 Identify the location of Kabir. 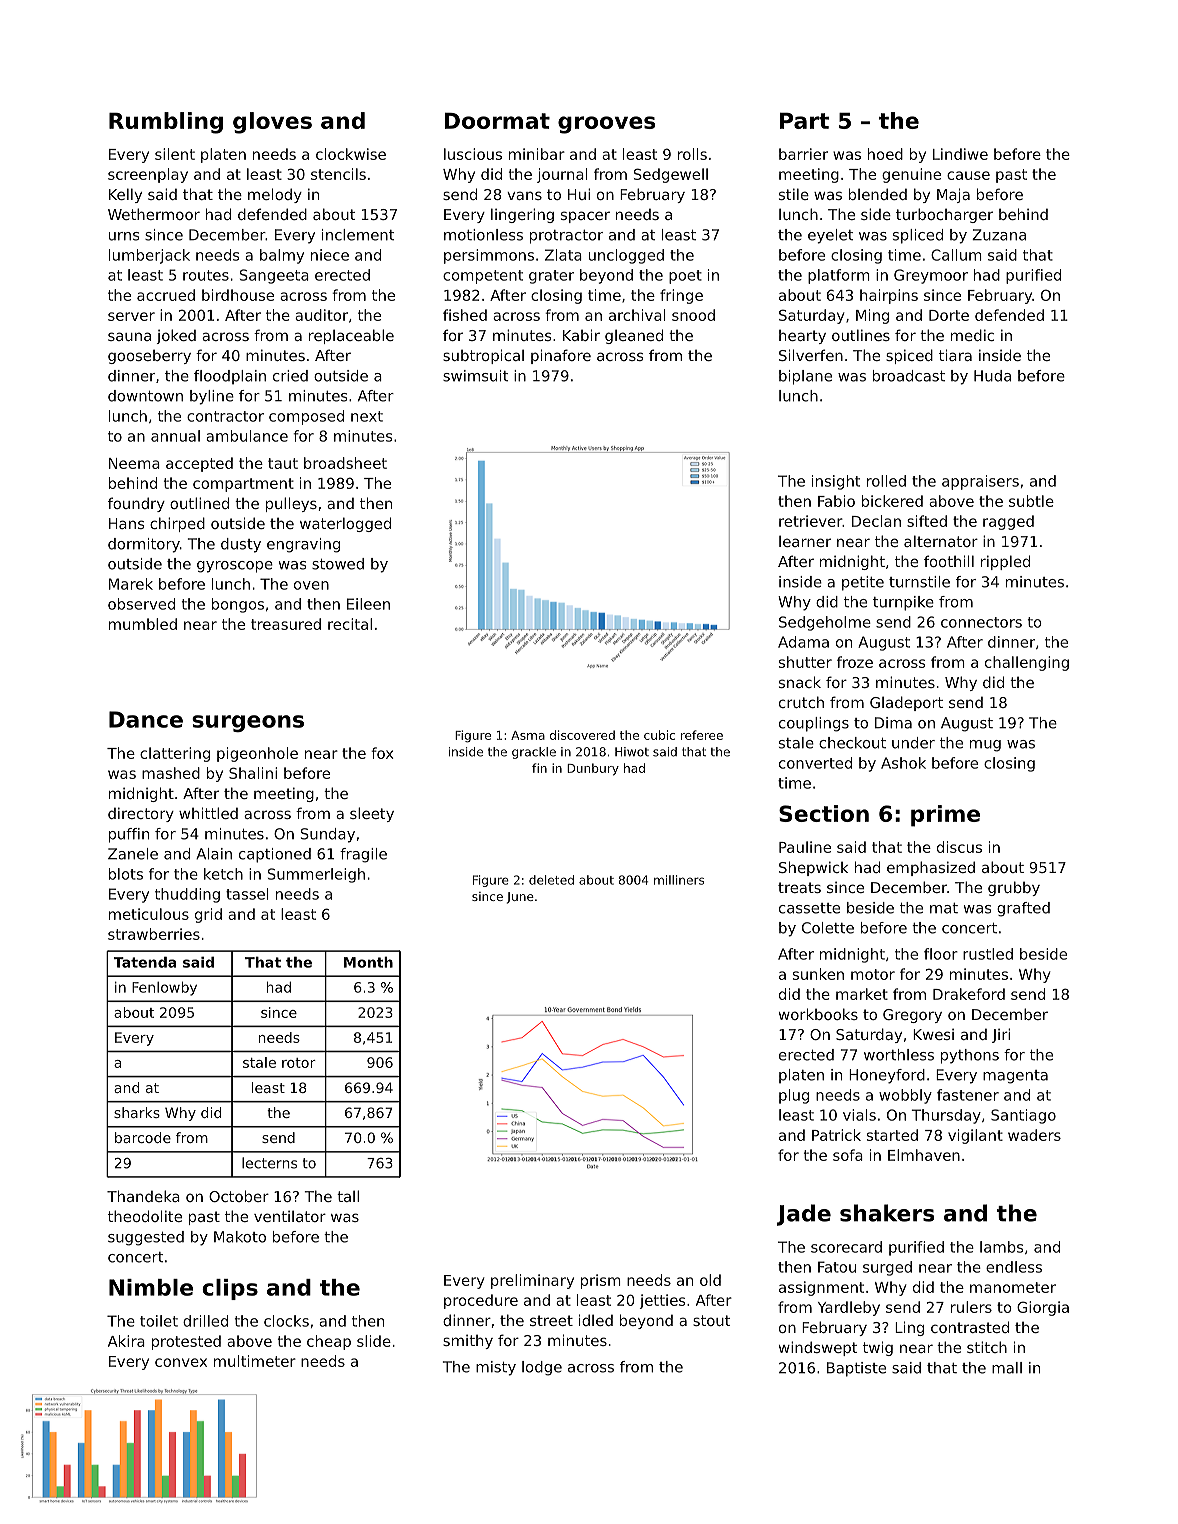
(581, 335).
